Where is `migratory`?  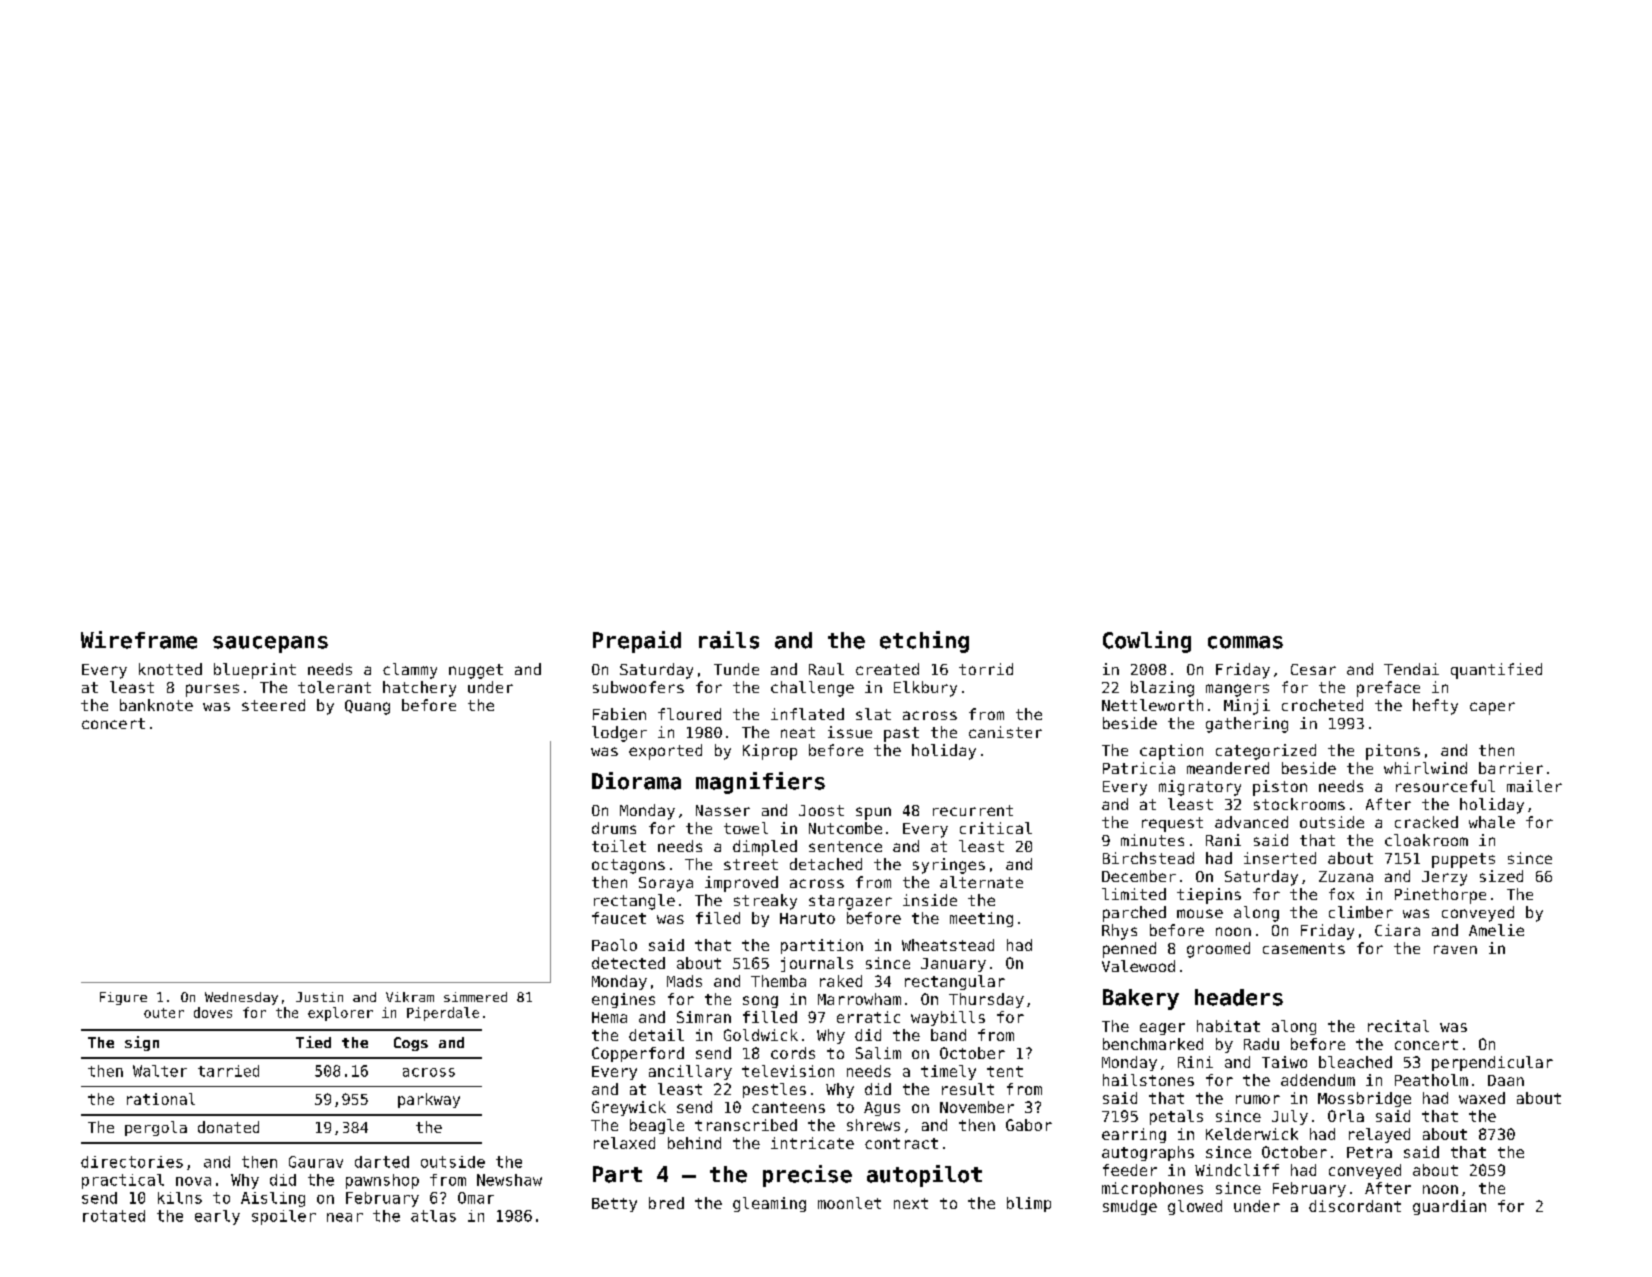 migratory is located at coordinates (1200, 788).
